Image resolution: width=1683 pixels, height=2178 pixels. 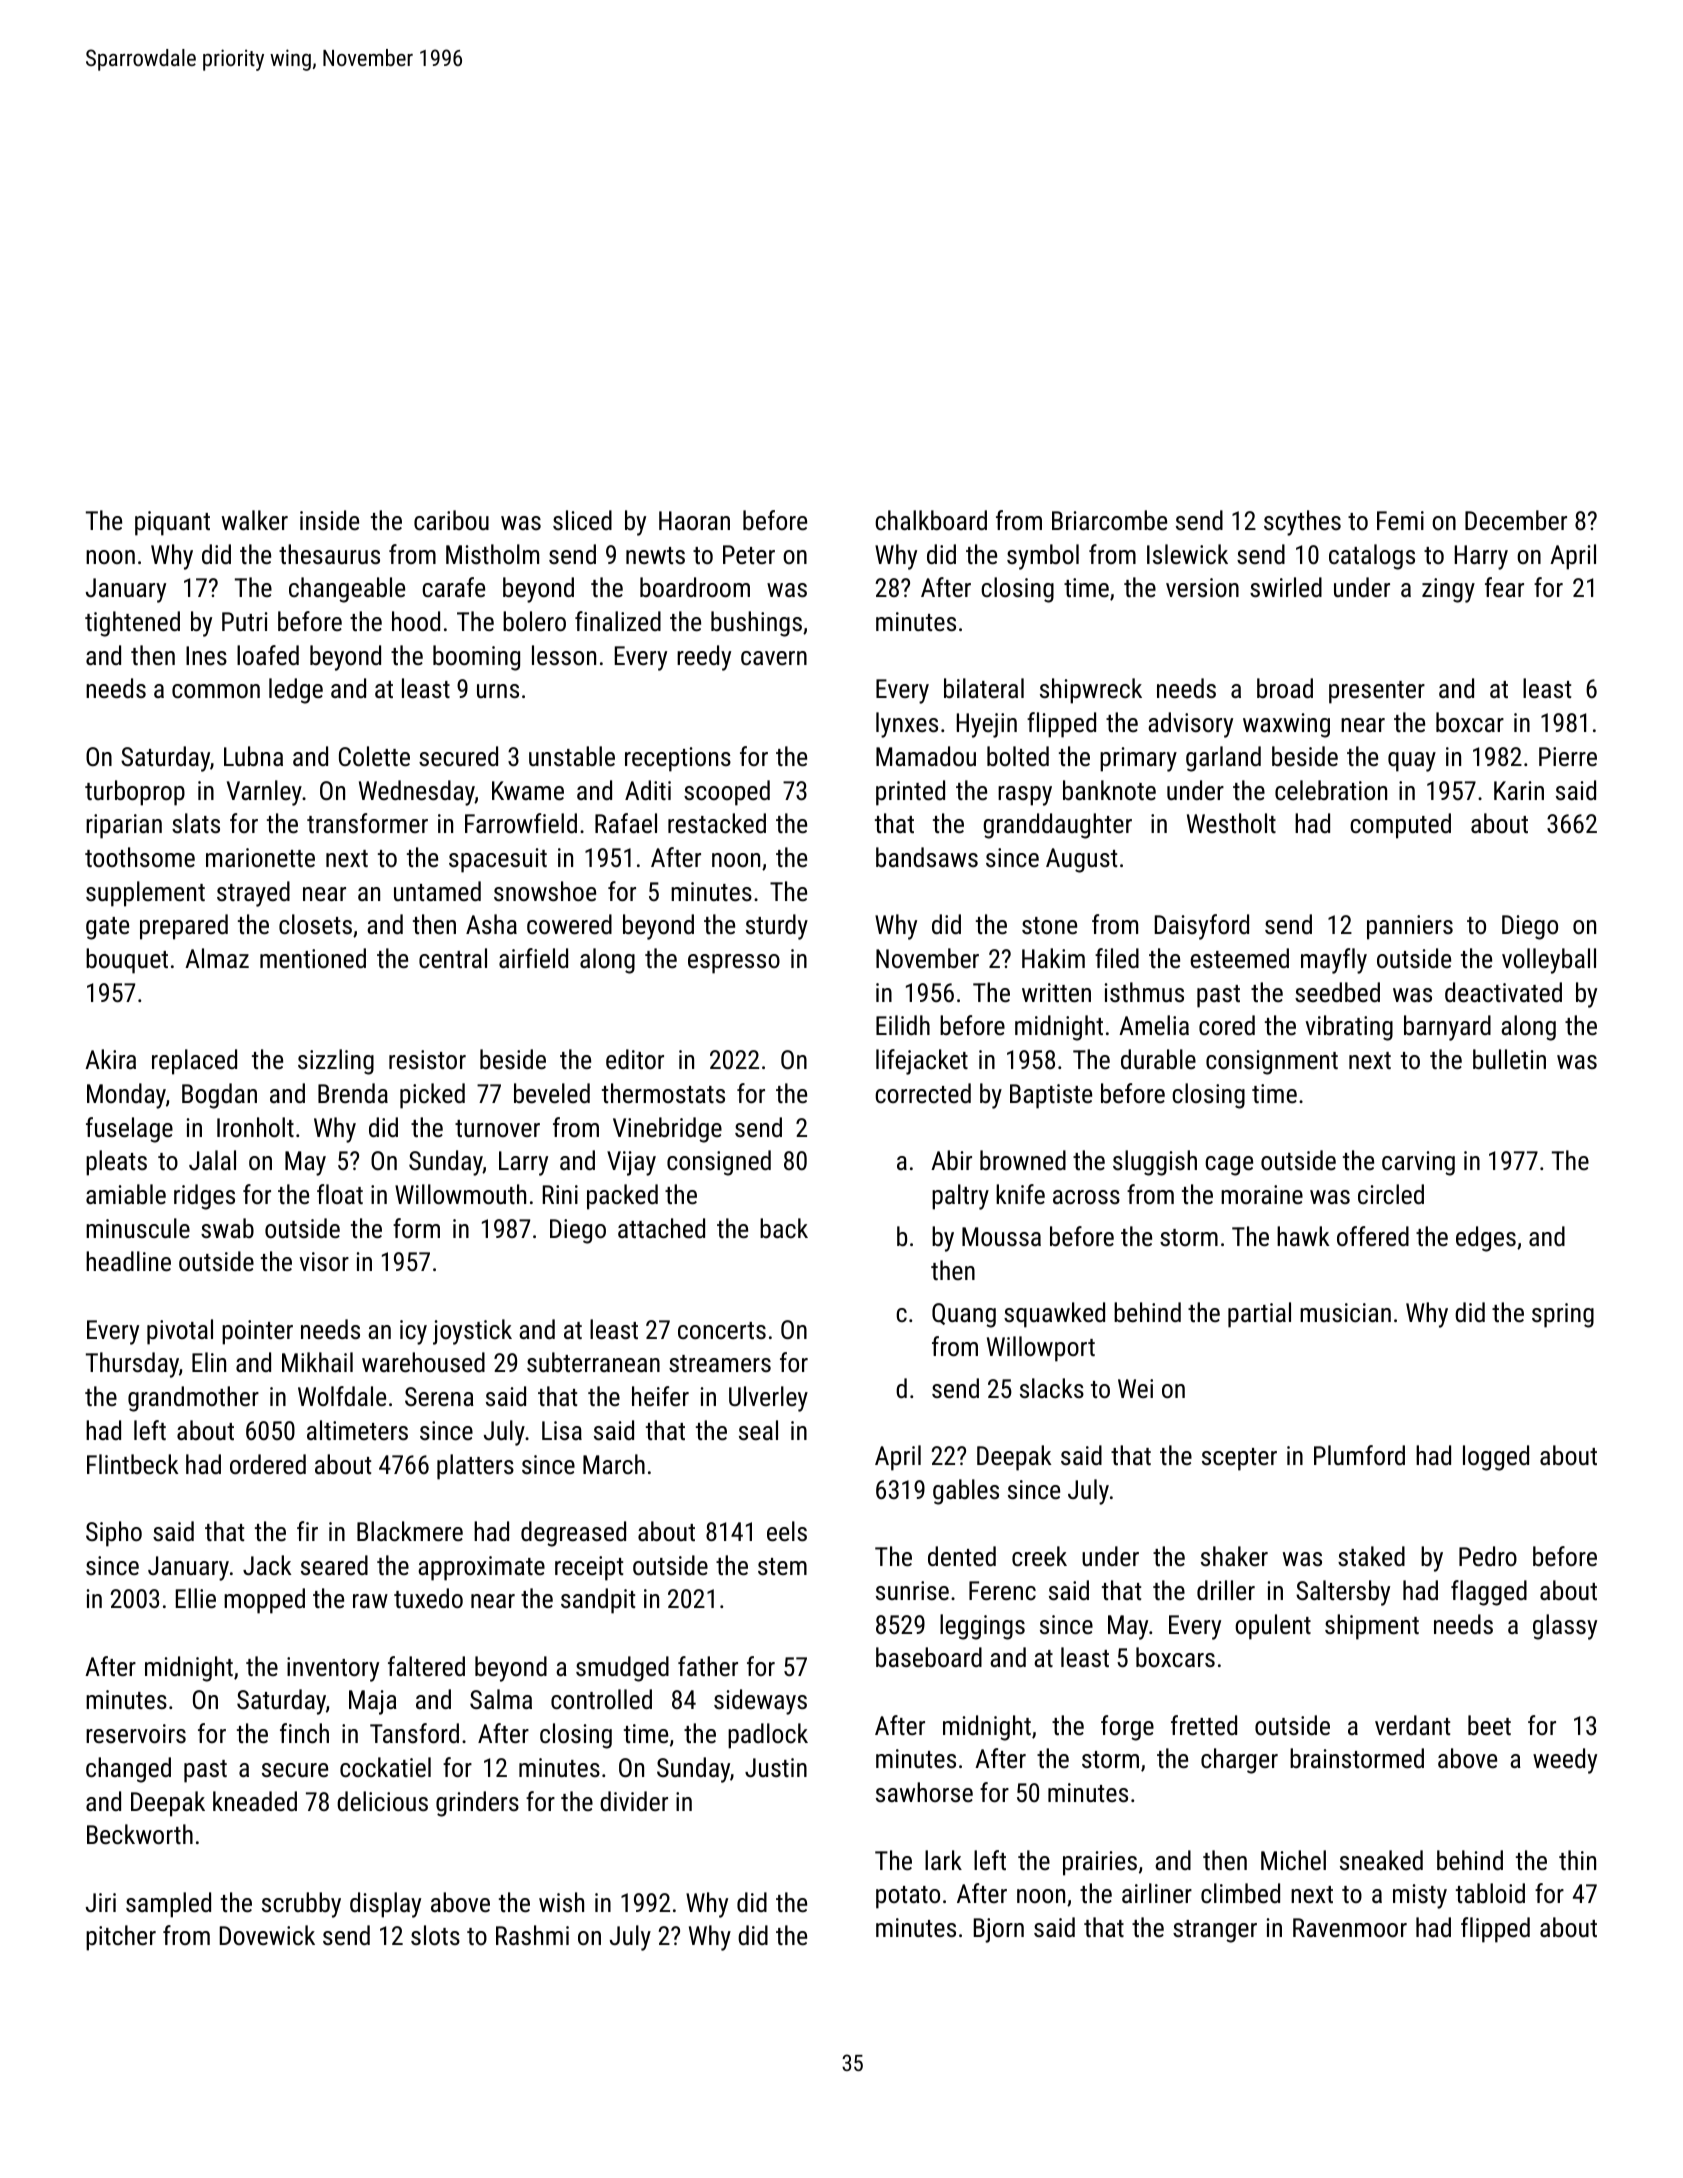 I want to click on Flintbeck, so click(x=132, y=1464).
